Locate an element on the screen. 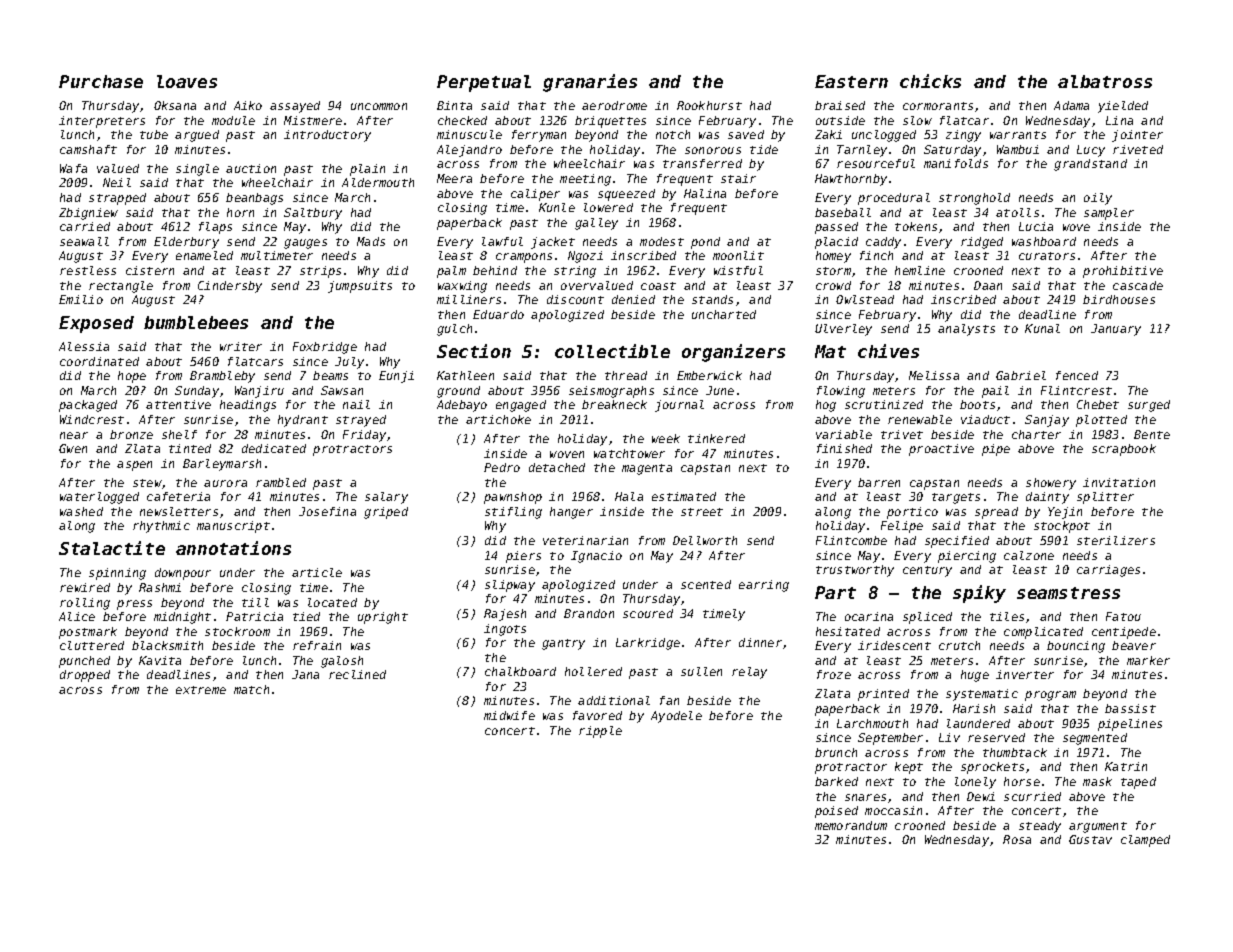 This screenshot has width=1233, height=952. slipway is located at coordinates (510, 586).
